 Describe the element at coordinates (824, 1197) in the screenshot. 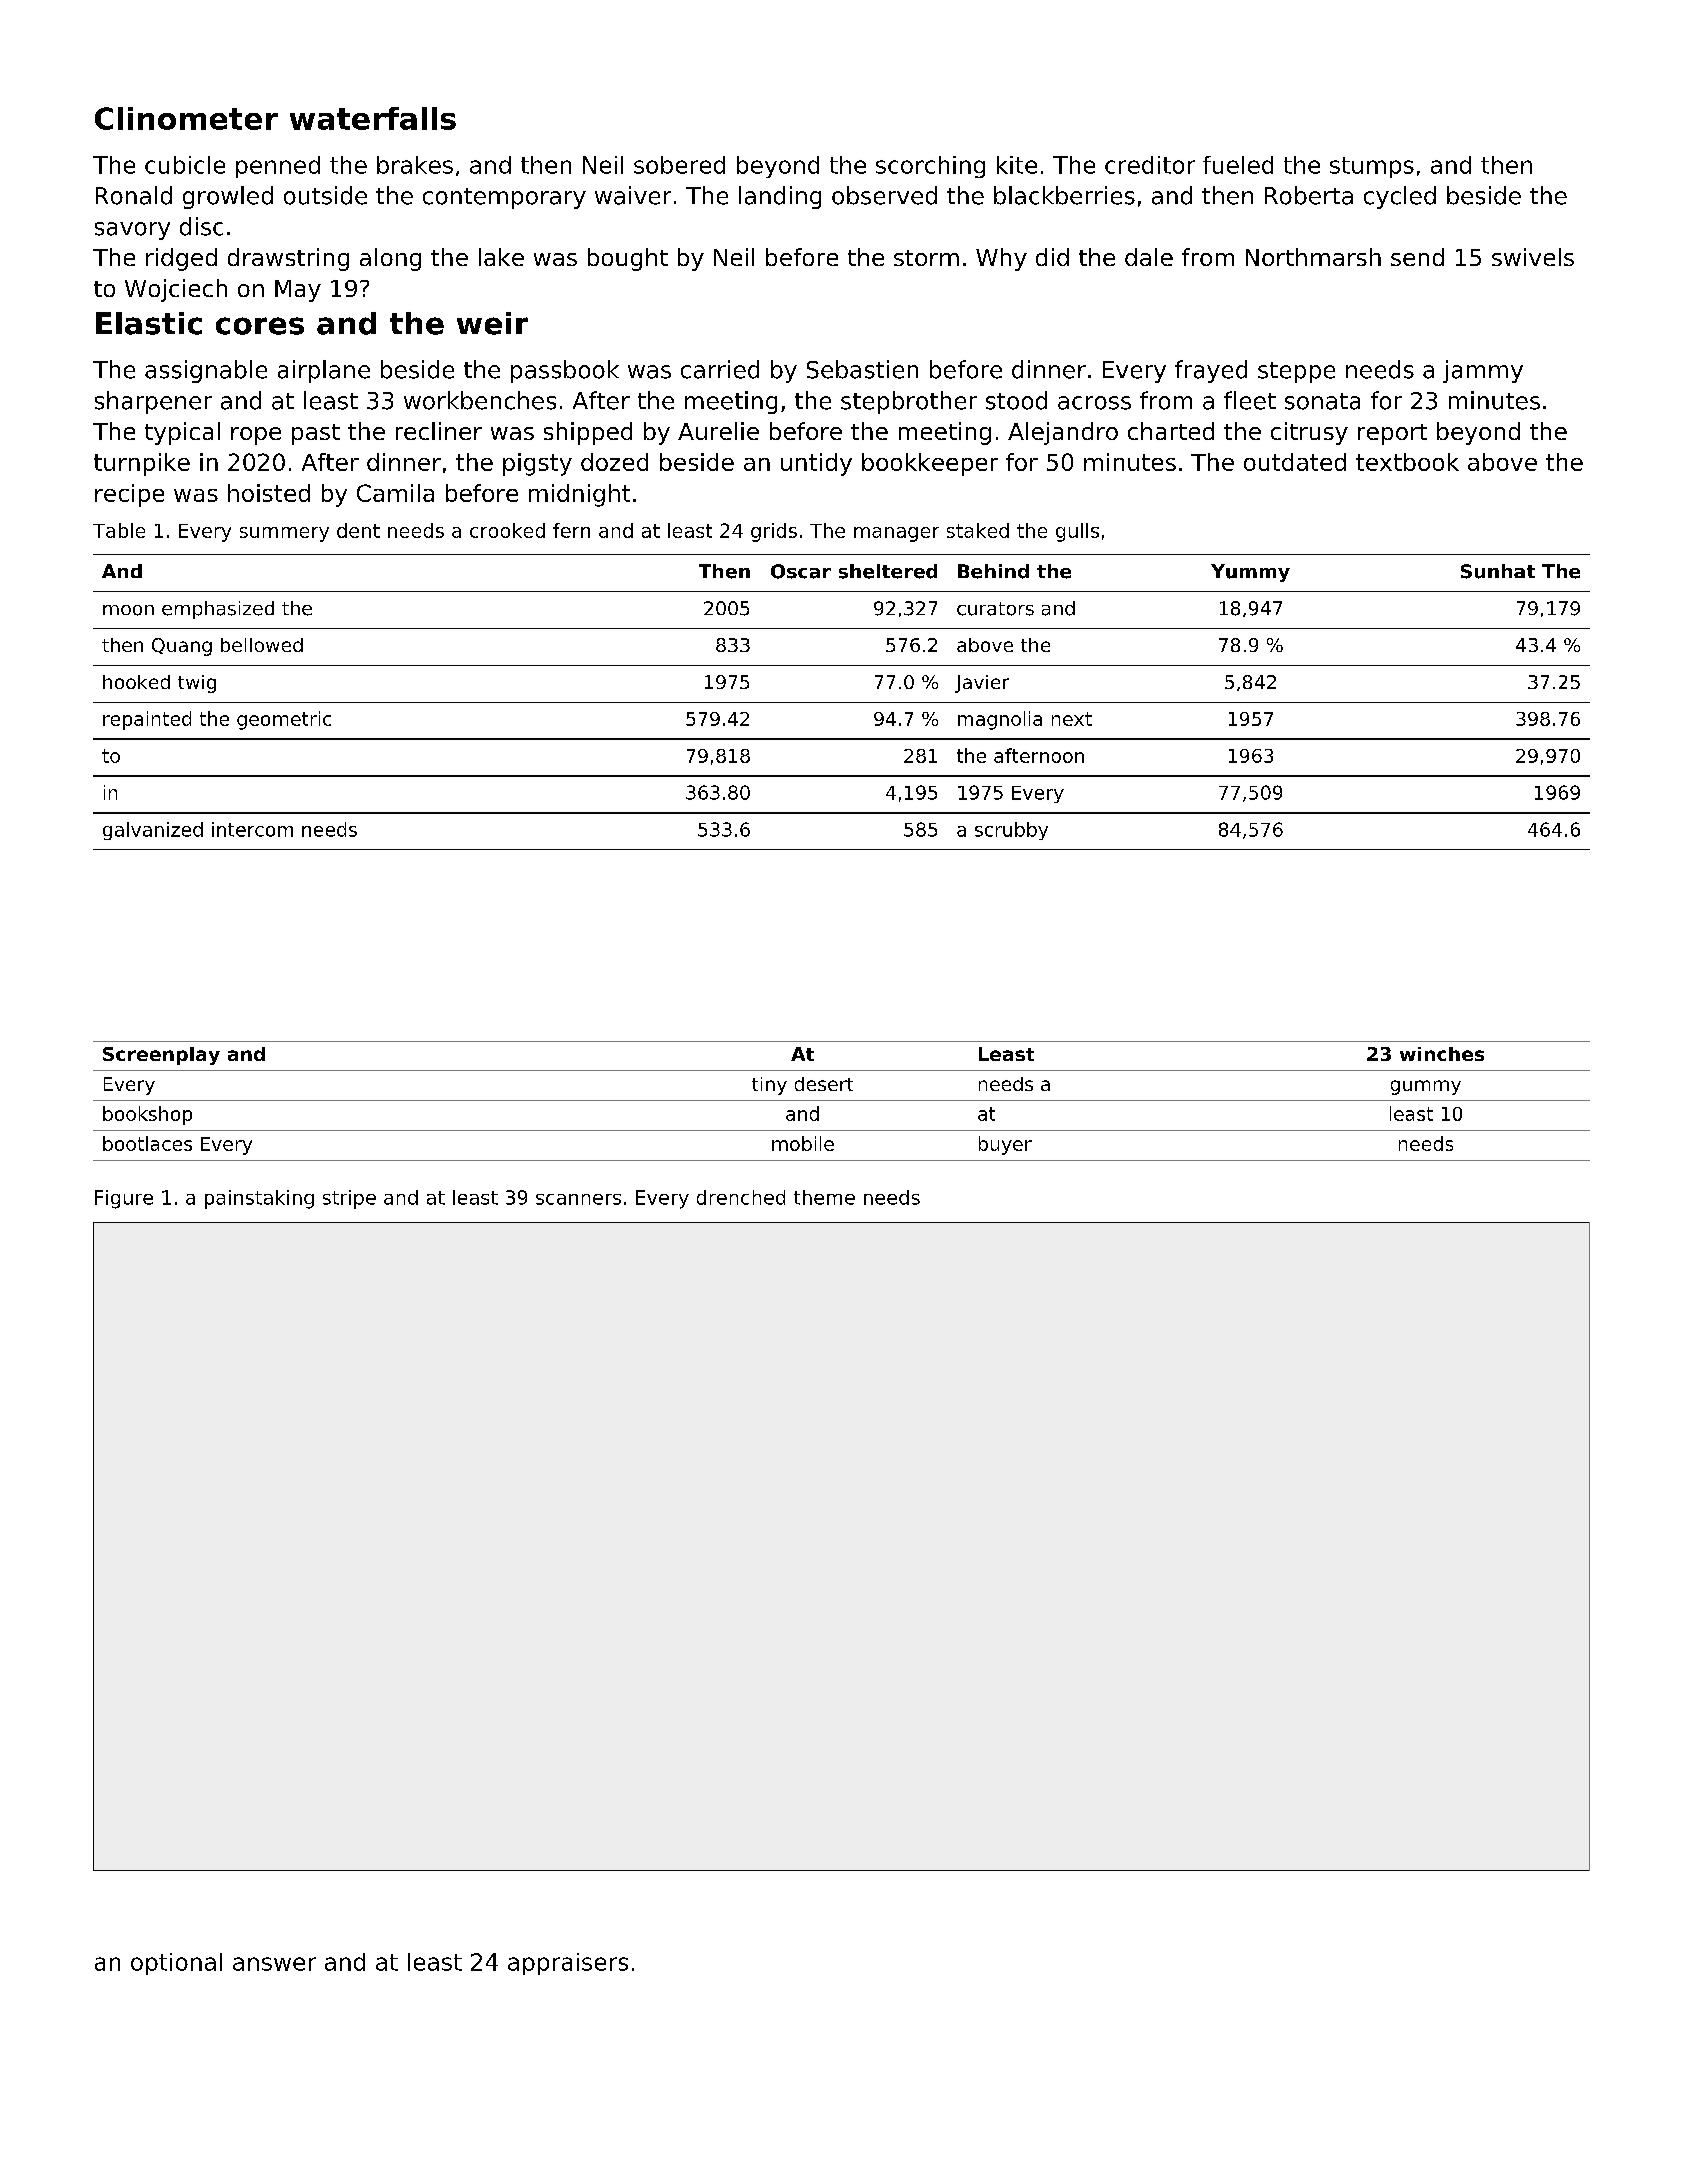

I see `theme` at that location.
